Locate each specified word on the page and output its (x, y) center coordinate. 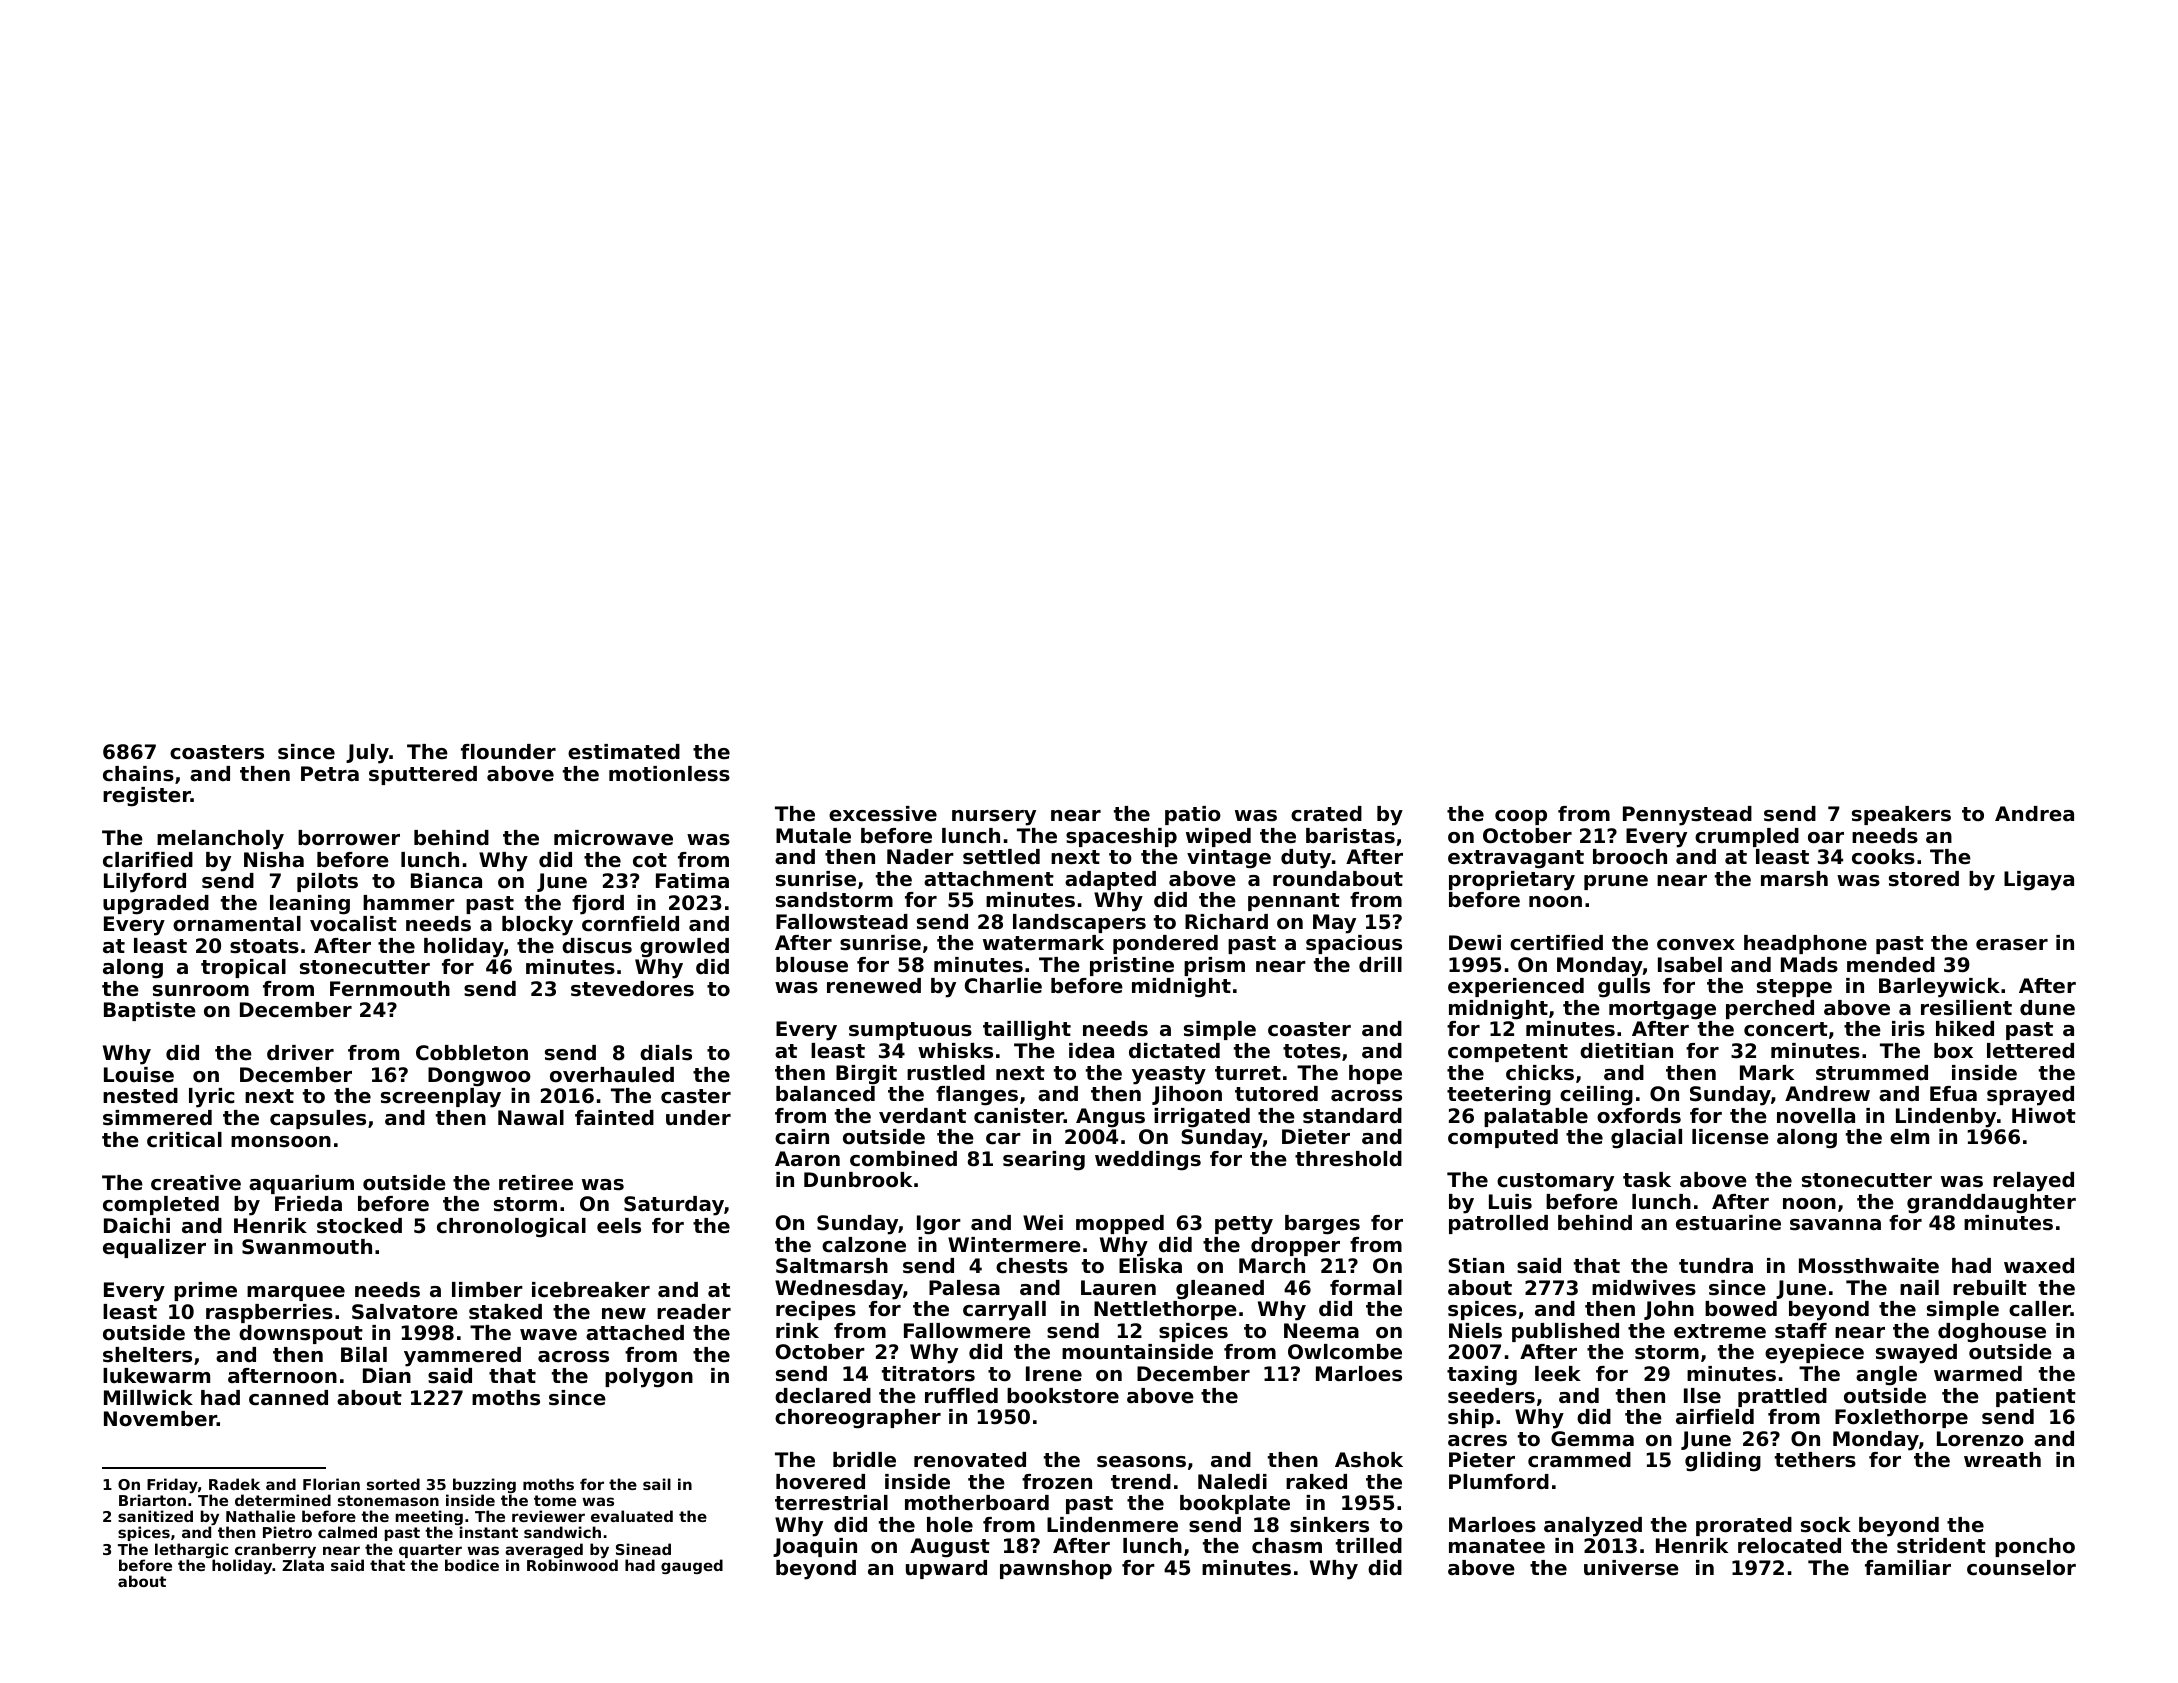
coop (1521, 817)
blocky (537, 926)
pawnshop (1056, 1569)
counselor (2021, 1568)
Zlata (303, 1565)
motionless (669, 774)
